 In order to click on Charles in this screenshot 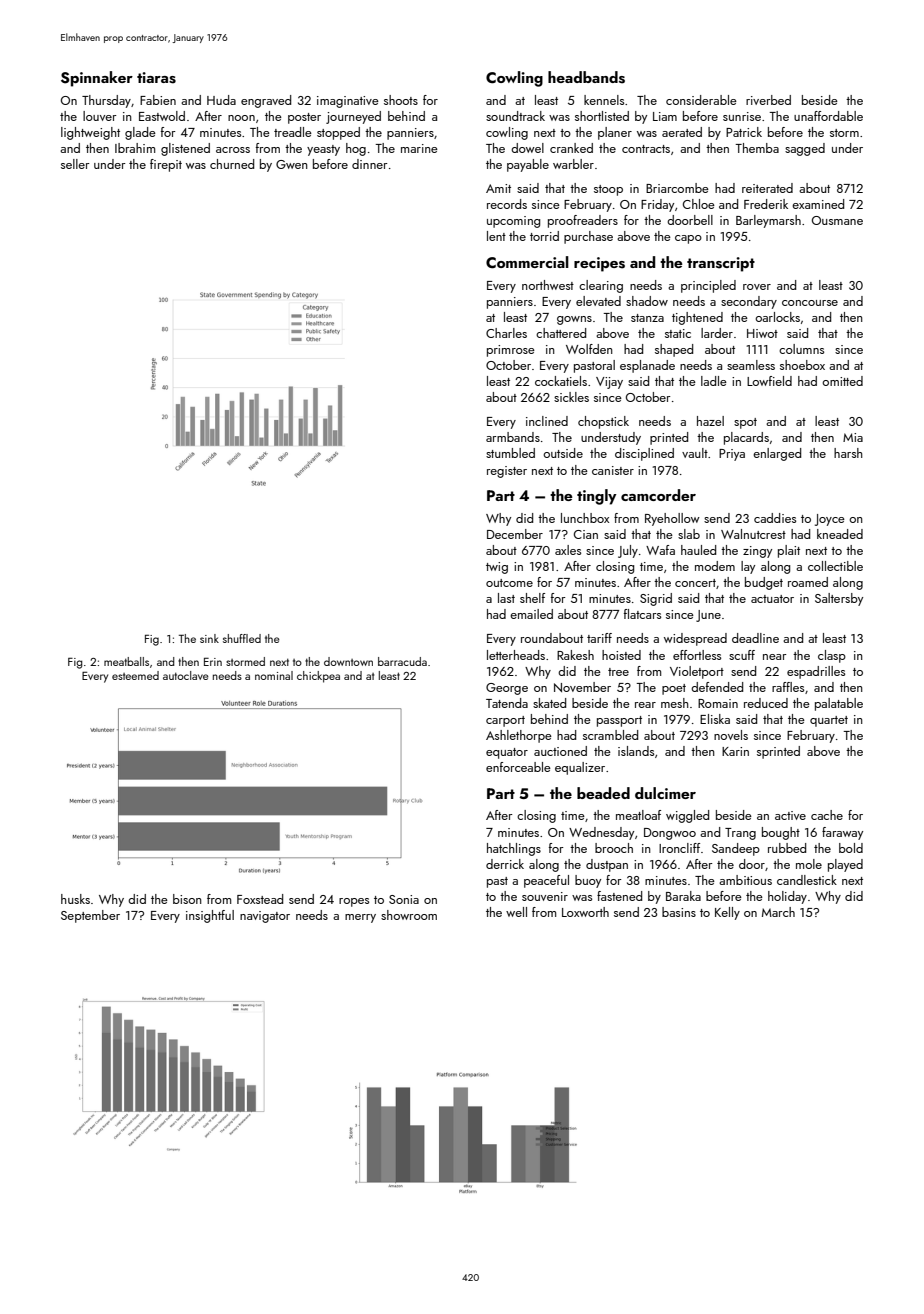, I will do `click(506, 333)`.
